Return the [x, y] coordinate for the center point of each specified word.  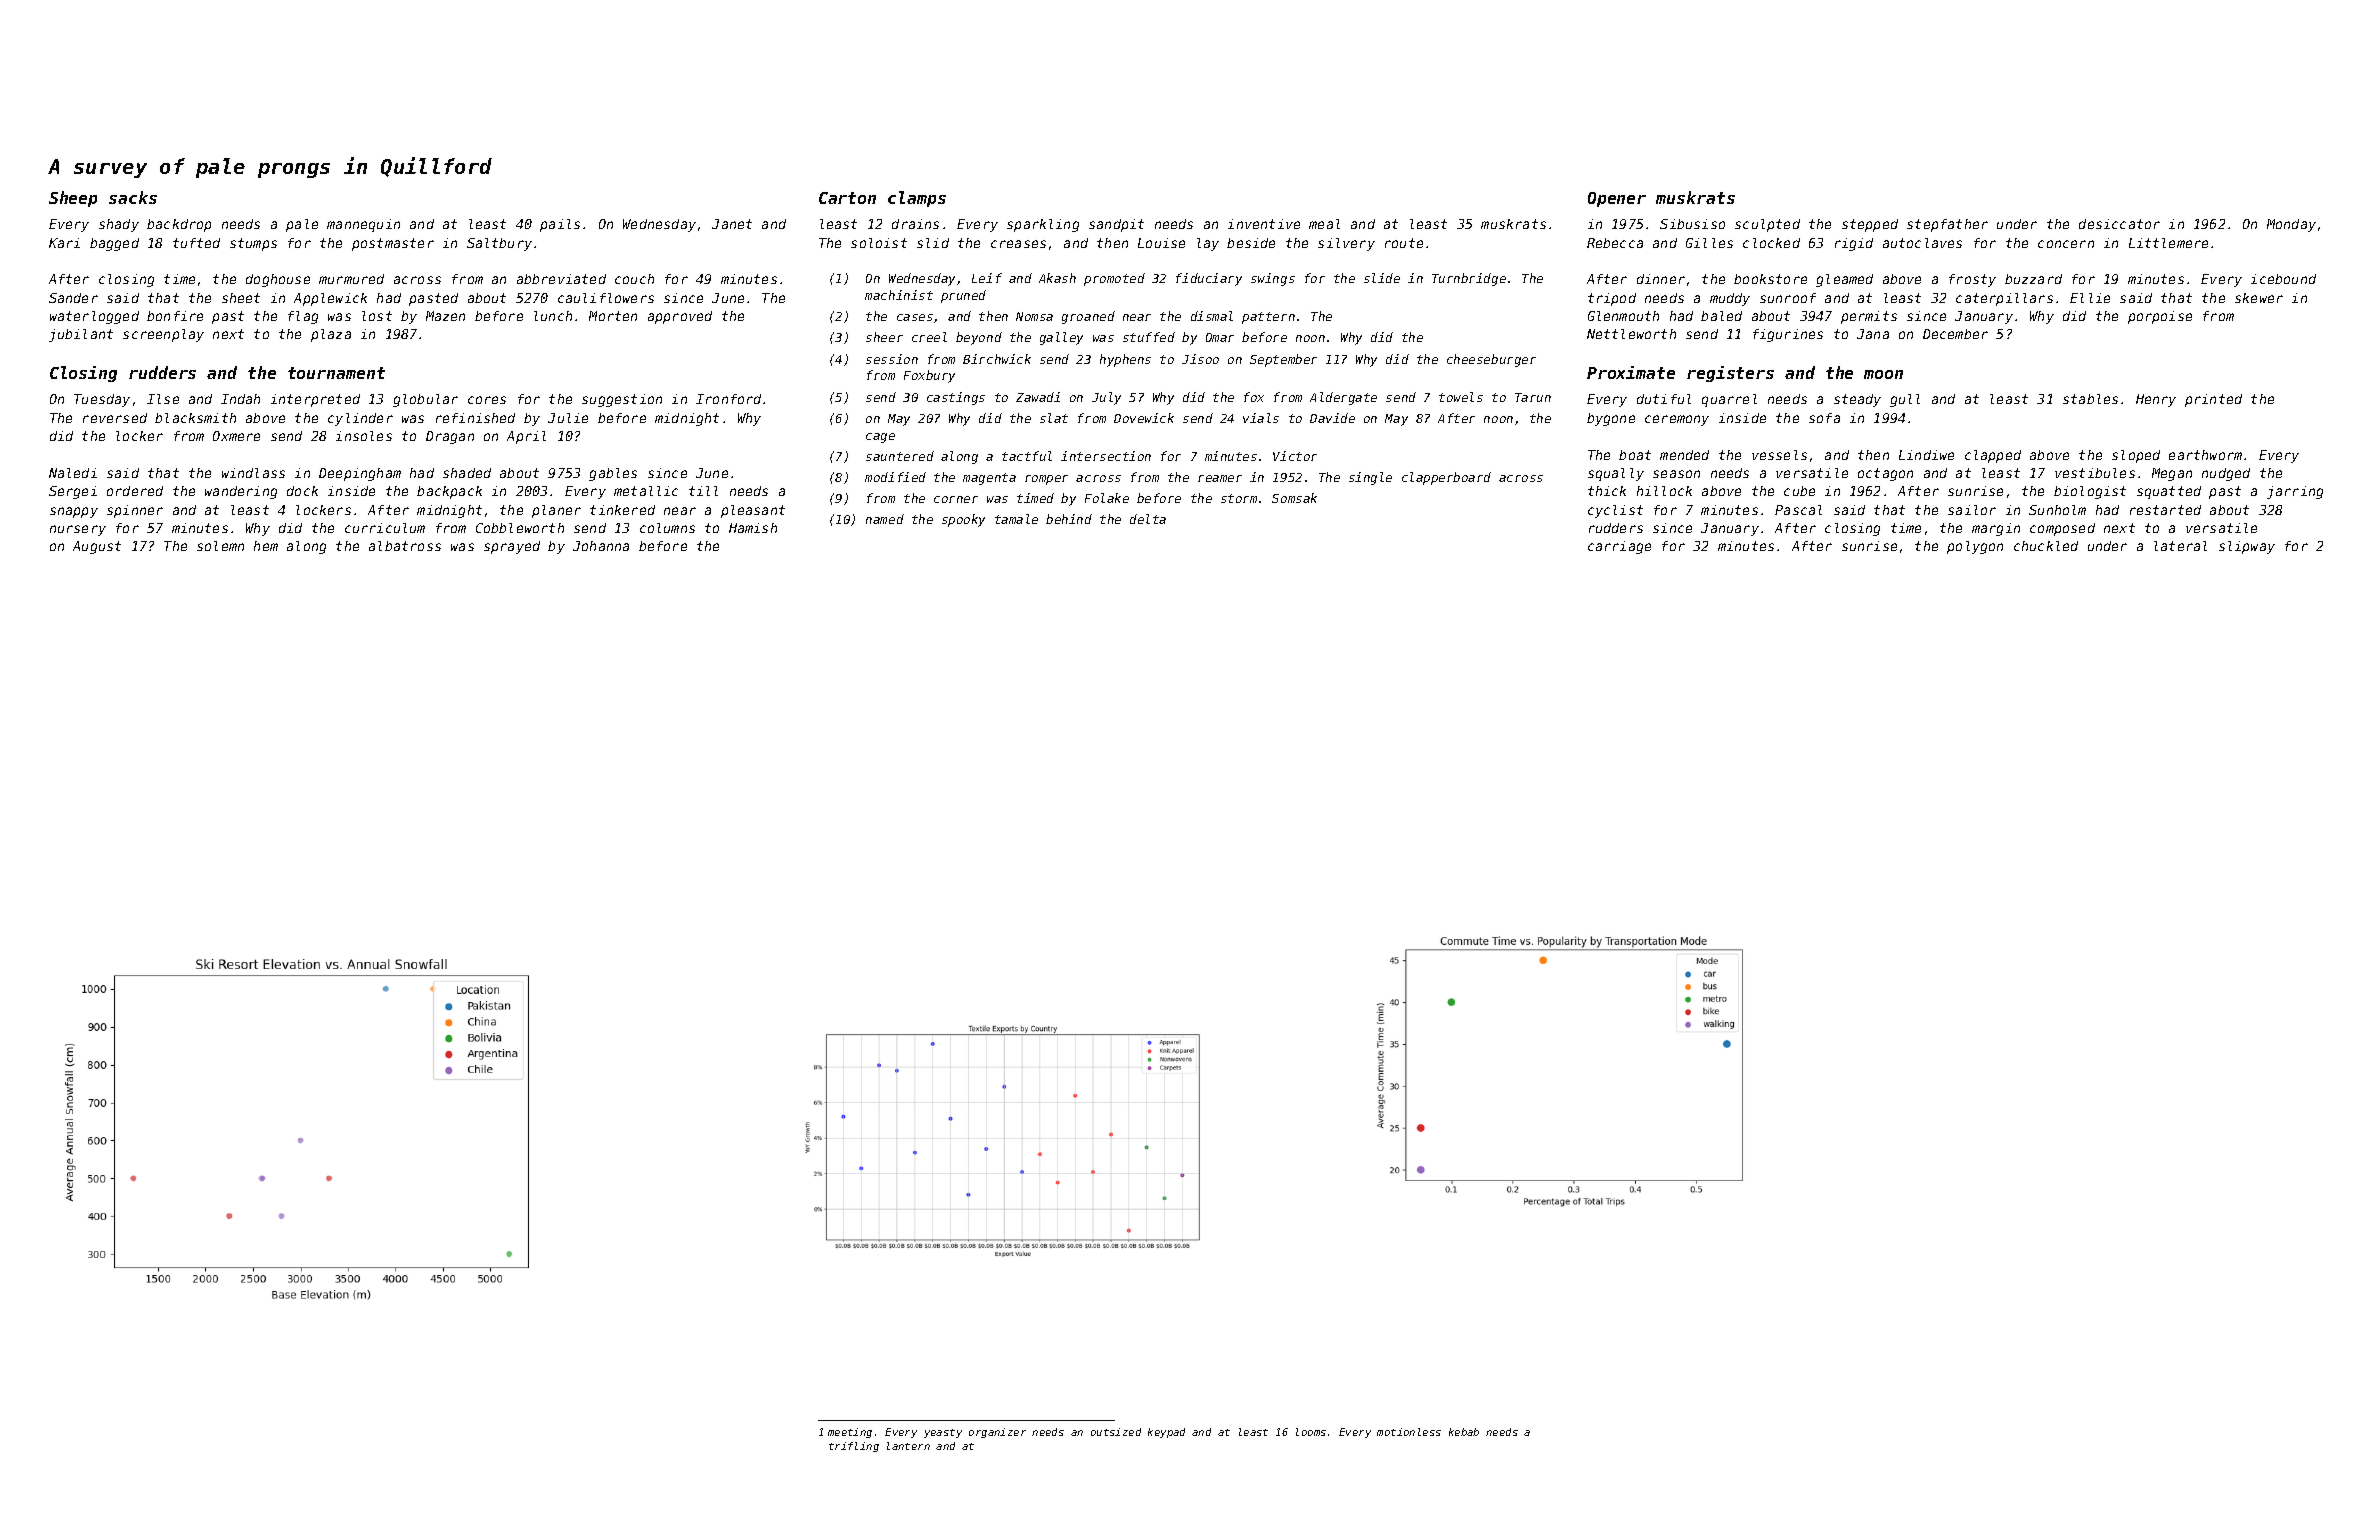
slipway [2247, 547]
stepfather [1947, 225]
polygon [1975, 547]
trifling [854, 1447]
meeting [850, 1433]
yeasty [943, 1433]
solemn [220, 546]
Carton [847, 198]
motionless [1409, 1432]
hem [266, 546]
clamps [917, 199]
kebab [1464, 1432]
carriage [1619, 547]
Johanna [601, 546]
